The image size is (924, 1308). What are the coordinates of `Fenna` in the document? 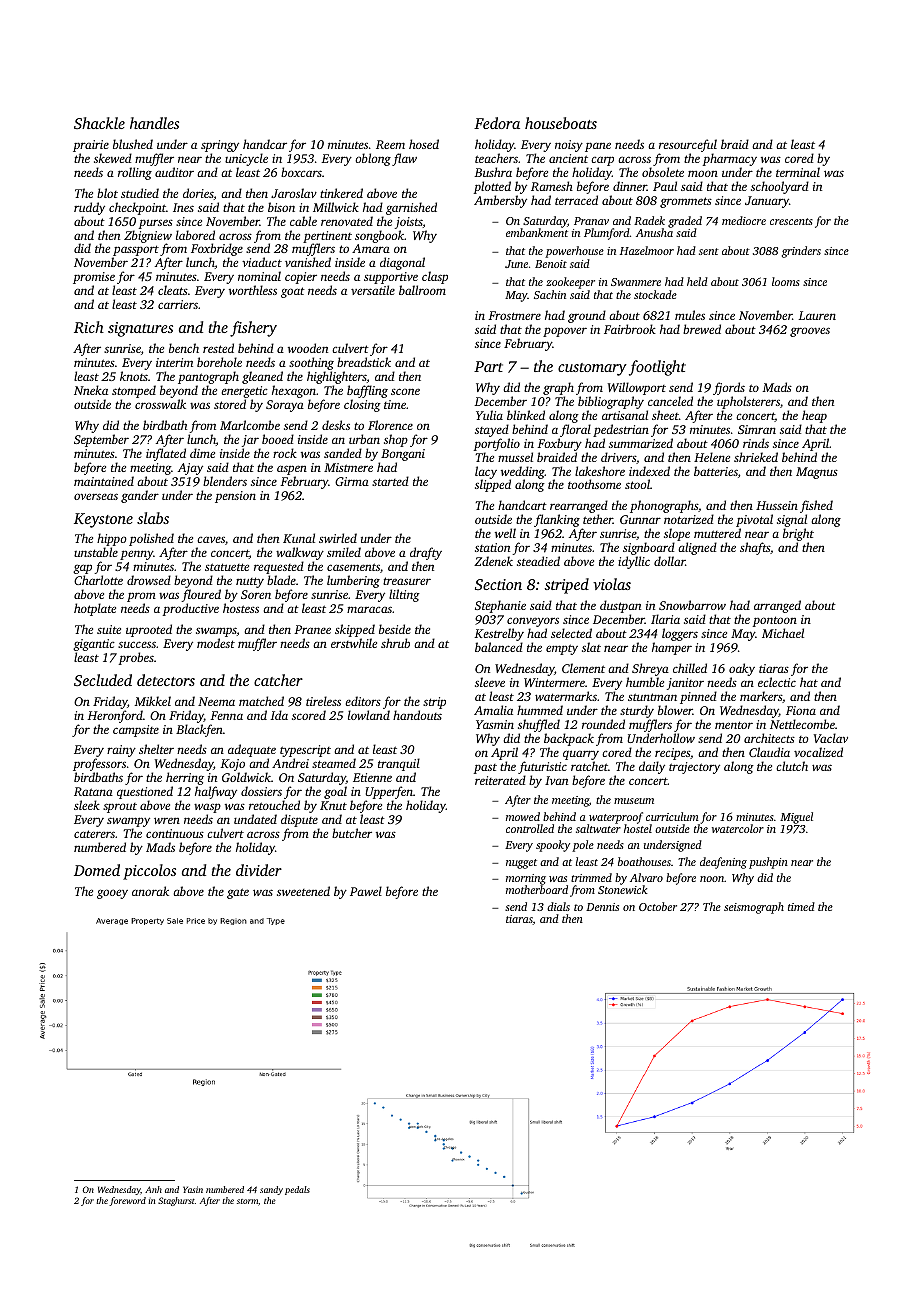 It's located at (226, 715).
